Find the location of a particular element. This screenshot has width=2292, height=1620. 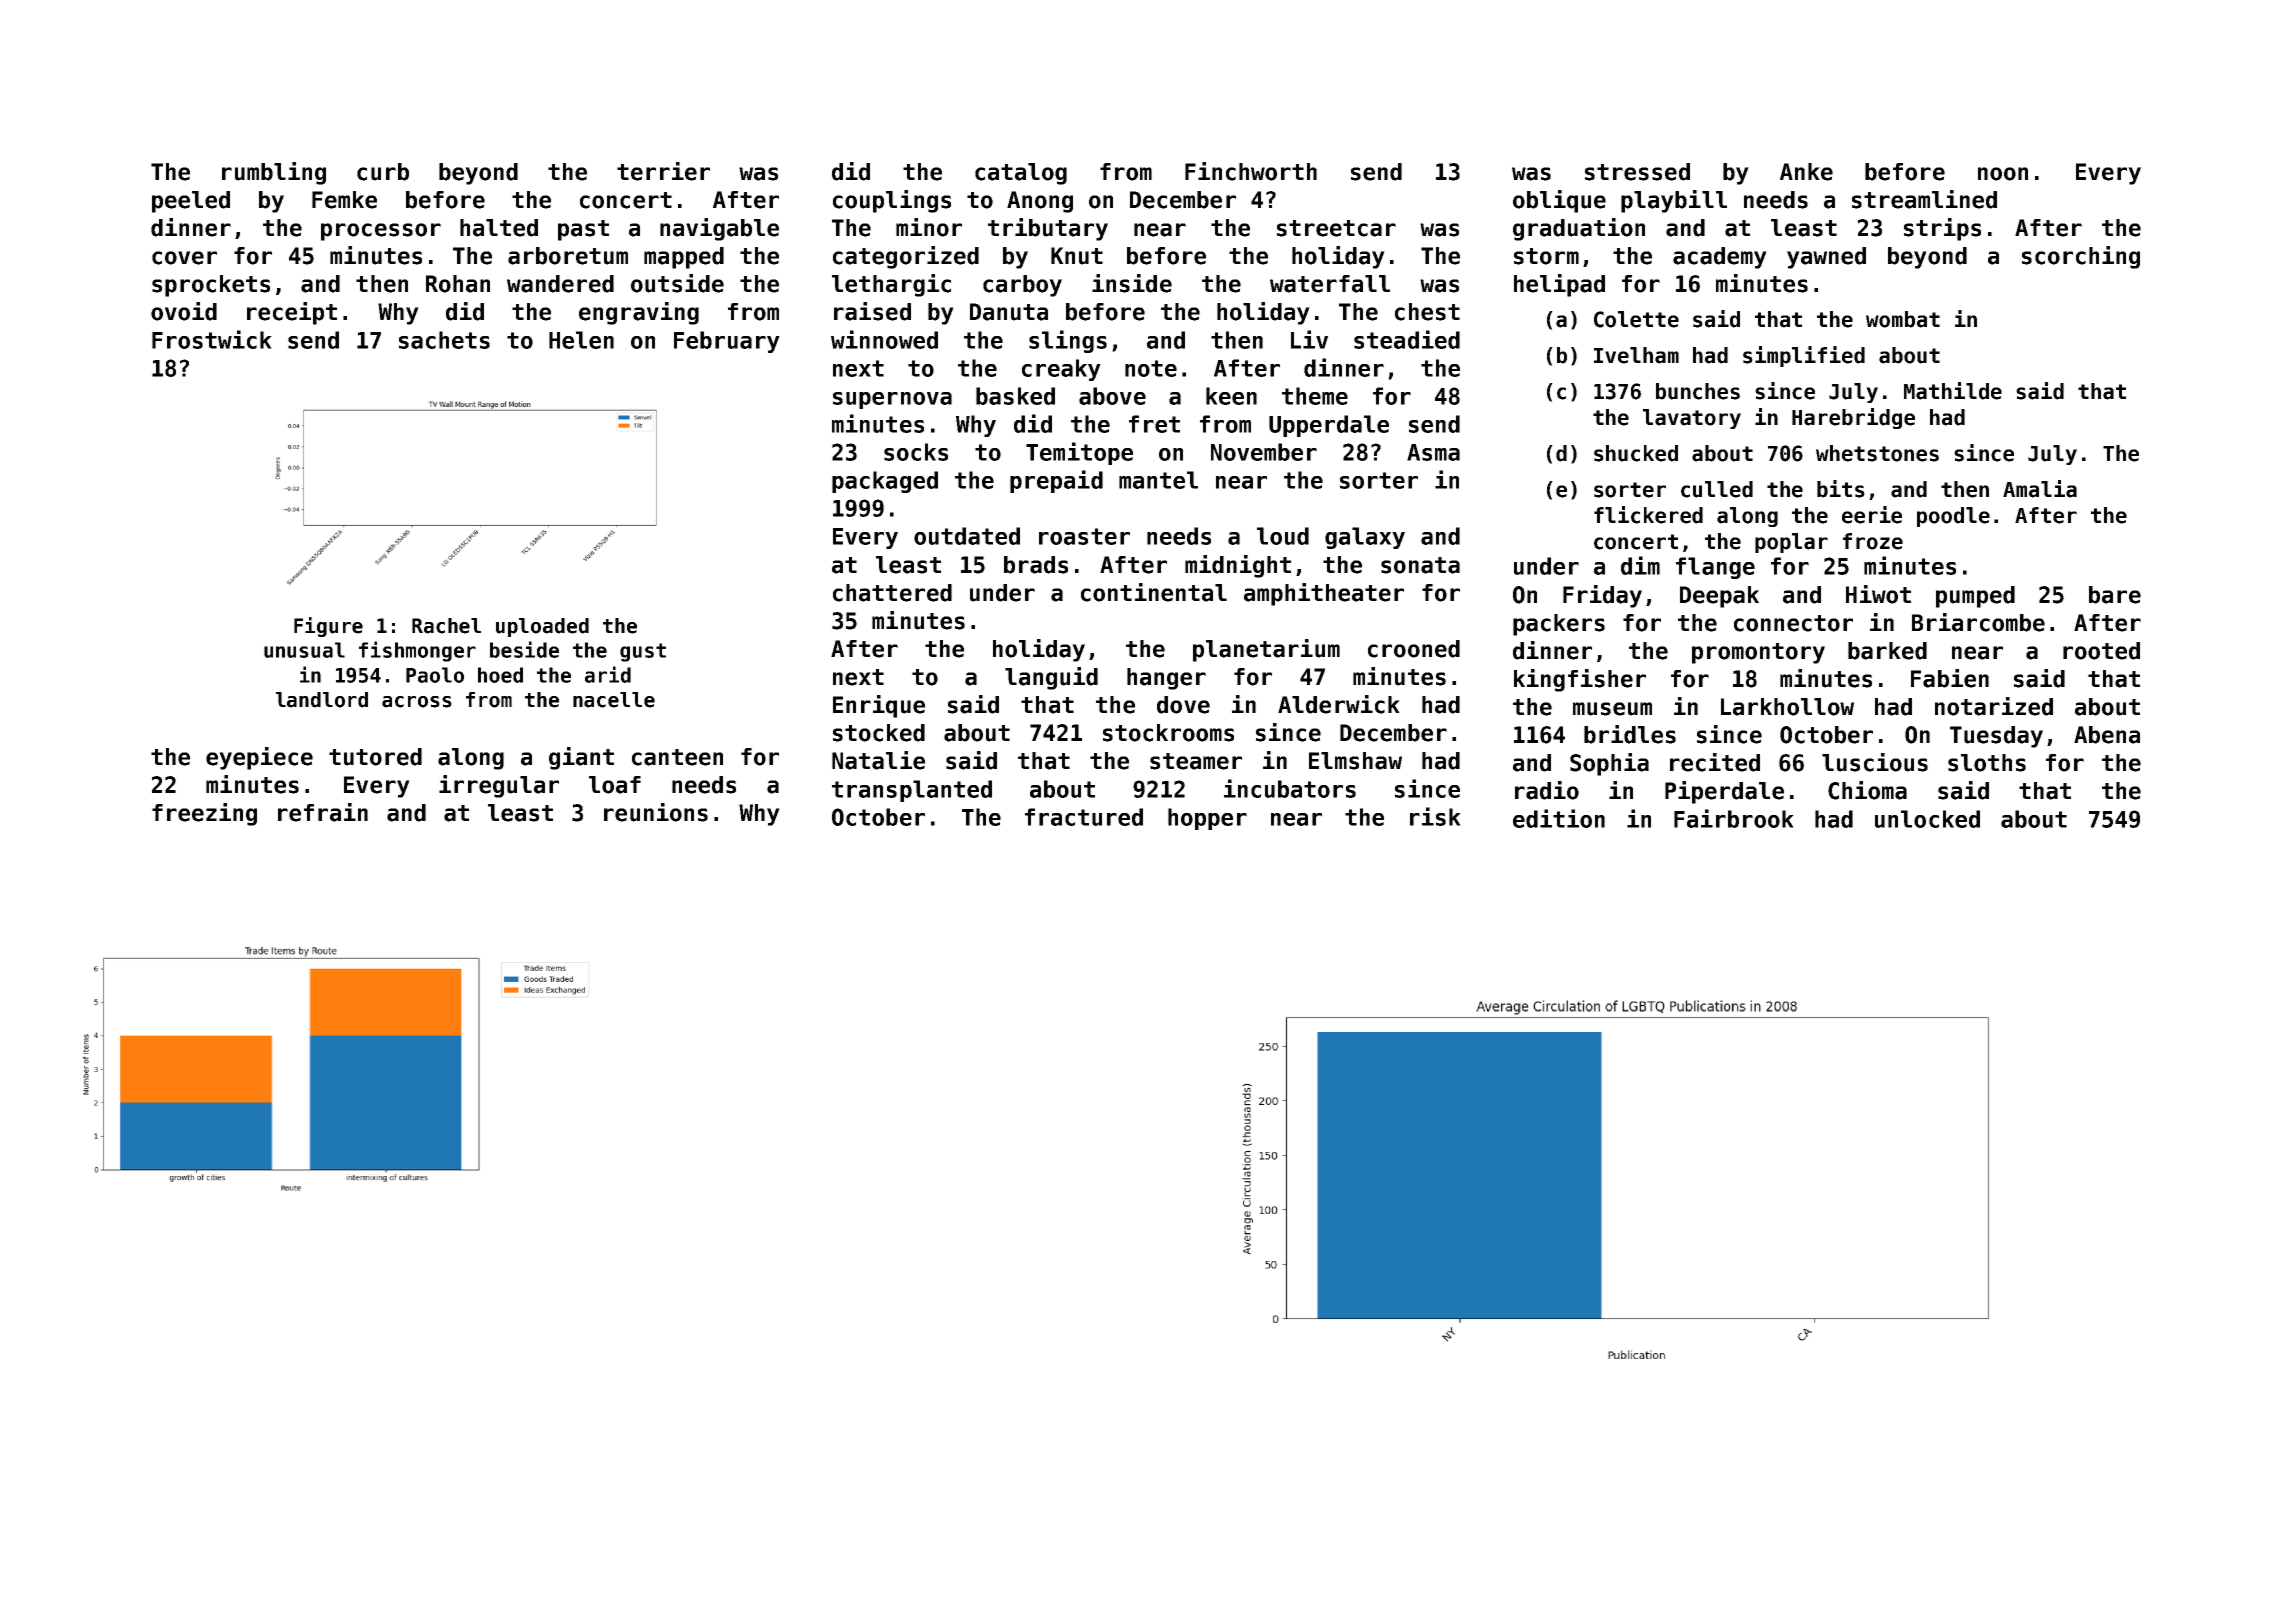

terrier is located at coordinates (663, 171).
